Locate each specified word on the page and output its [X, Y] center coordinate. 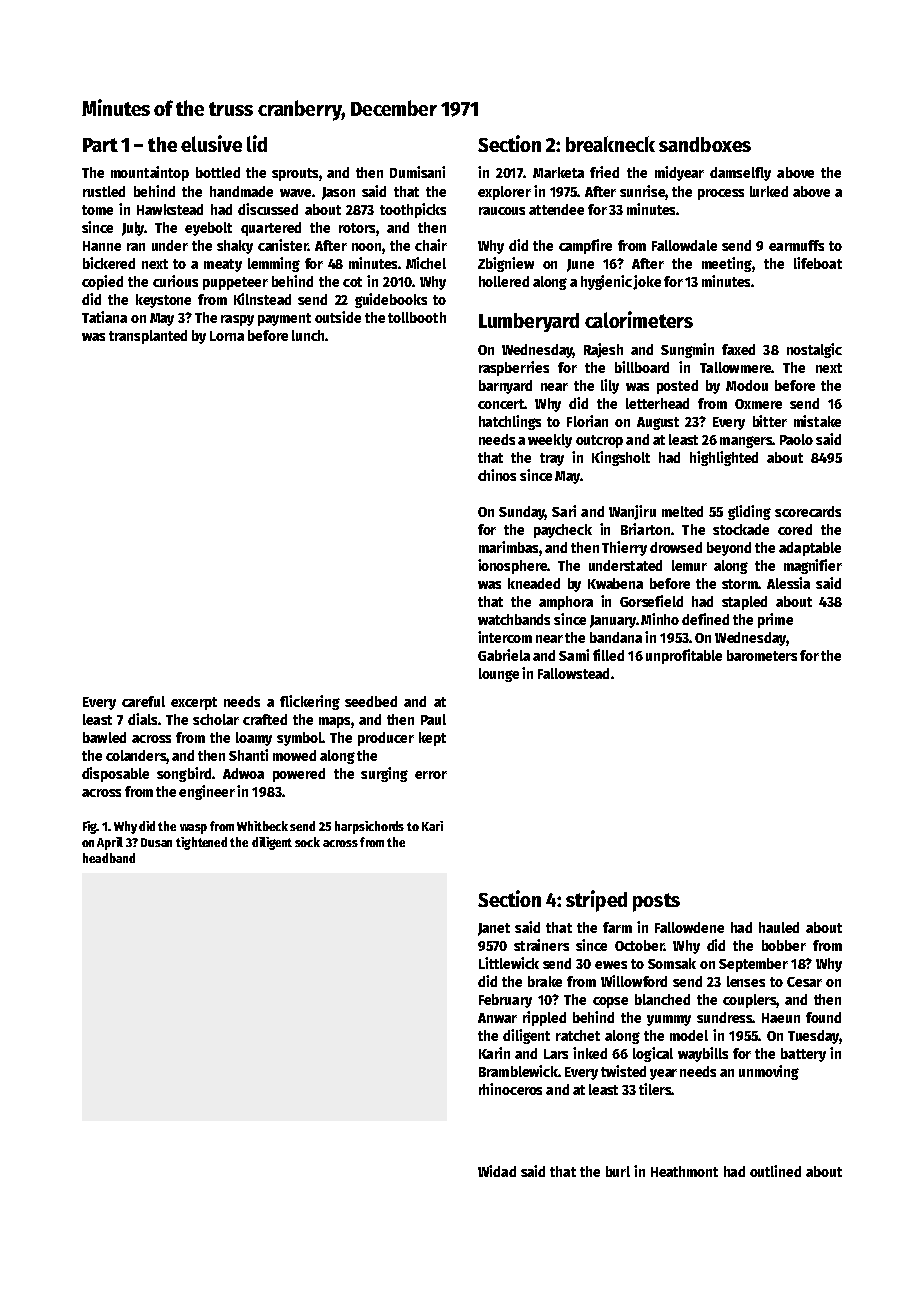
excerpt [194, 703]
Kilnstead [262, 299]
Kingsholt [621, 458]
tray [552, 459]
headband [109, 858]
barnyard [505, 387]
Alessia [788, 583]
